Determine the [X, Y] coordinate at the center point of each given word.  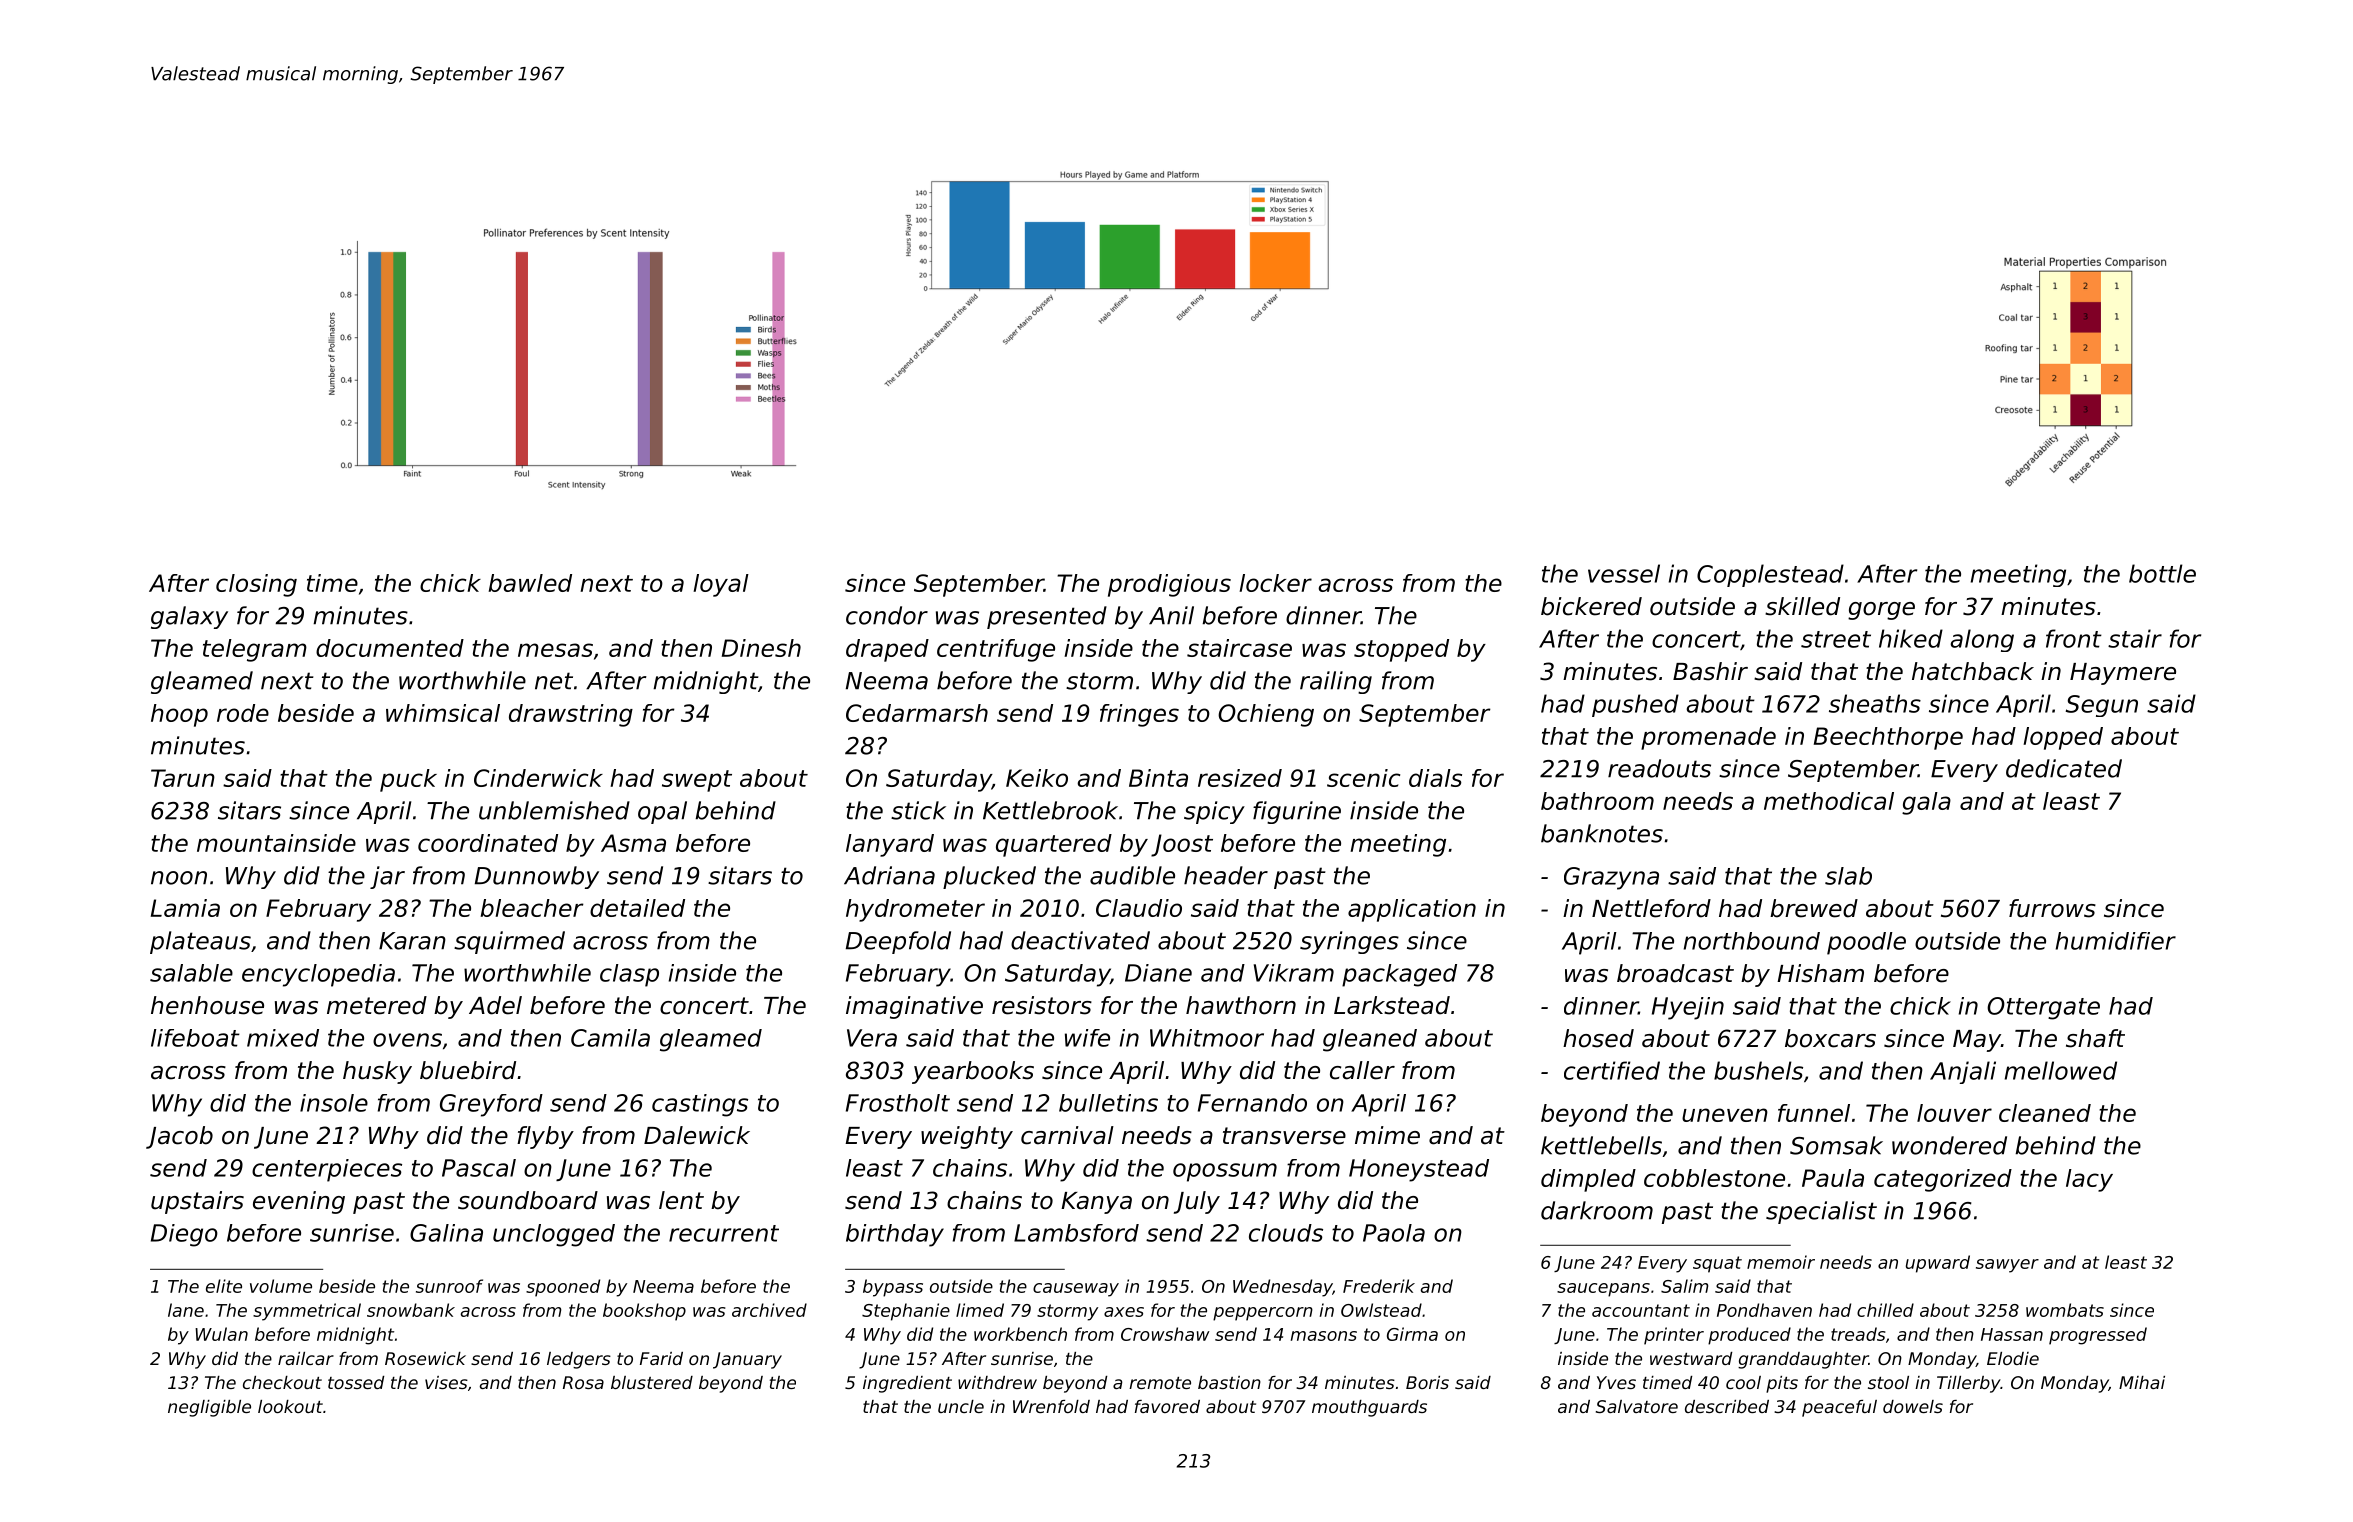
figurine [1297, 812]
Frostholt [898, 1103]
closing [256, 585]
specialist [1821, 1212]
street [1836, 639]
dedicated [2064, 768]
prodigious [1169, 585]
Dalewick [697, 1135]
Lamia [185, 908]
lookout [290, 1406]
